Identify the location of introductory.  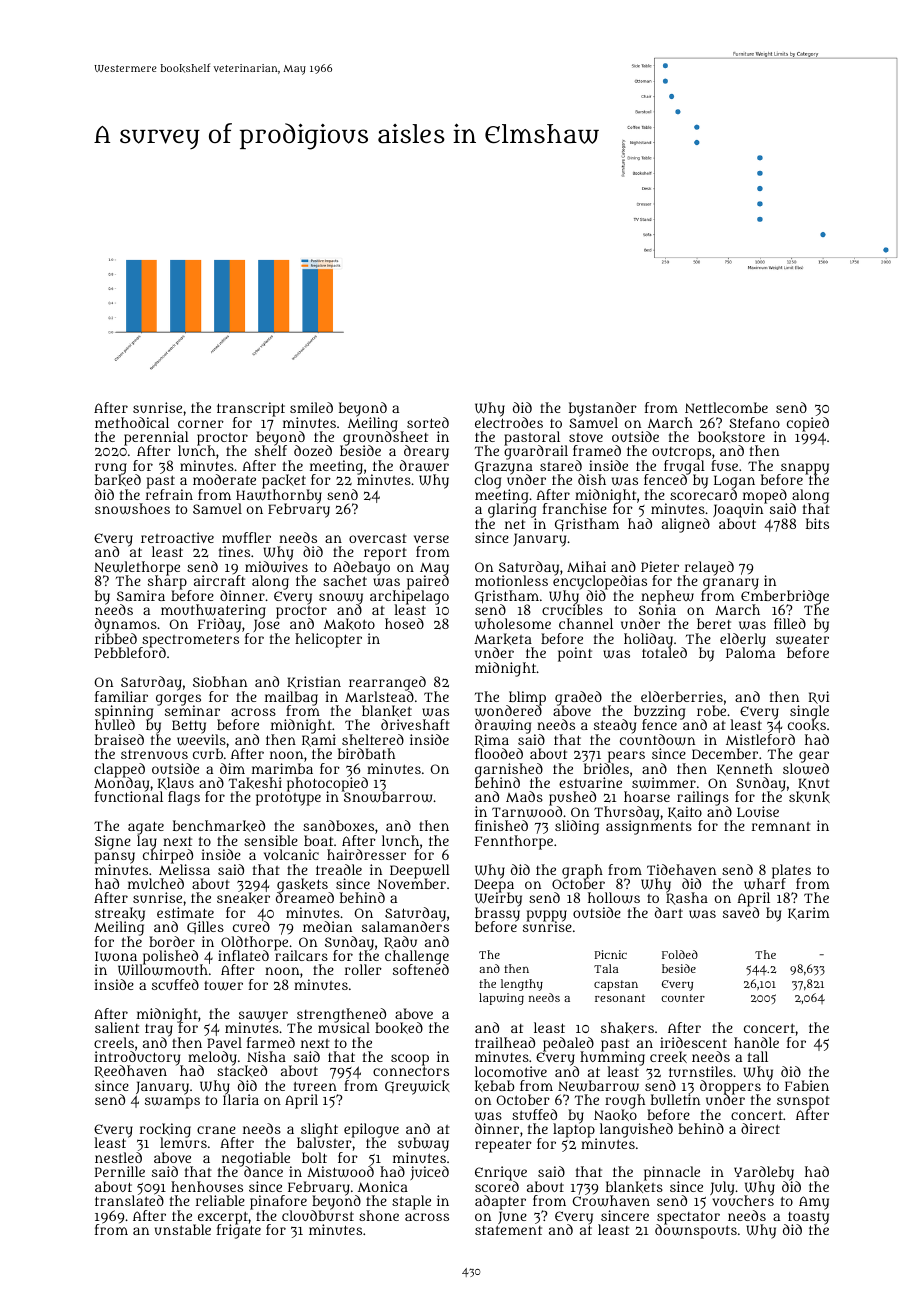
(138, 1058).
